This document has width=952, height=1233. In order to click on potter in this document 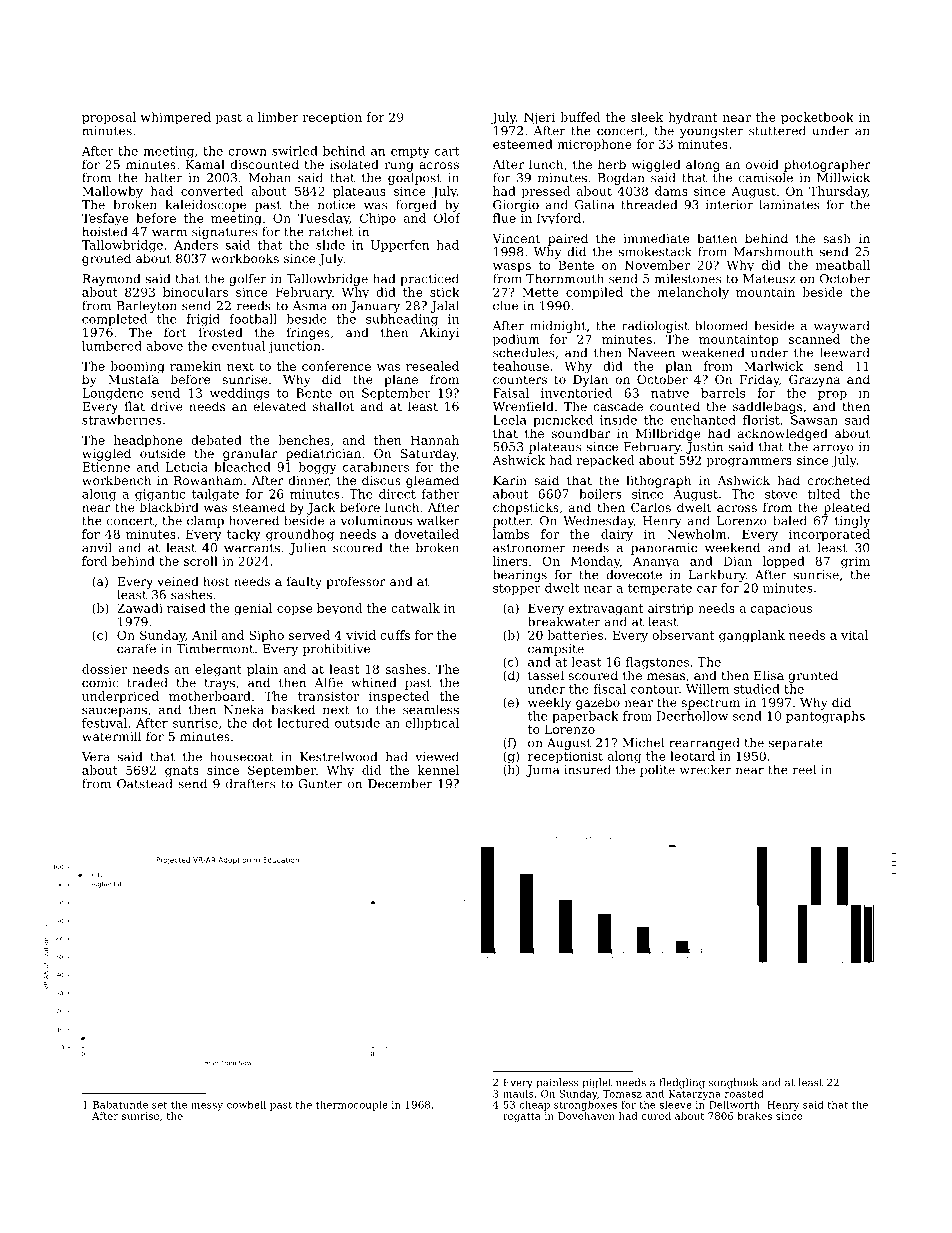, I will do `click(512, 522)`.
